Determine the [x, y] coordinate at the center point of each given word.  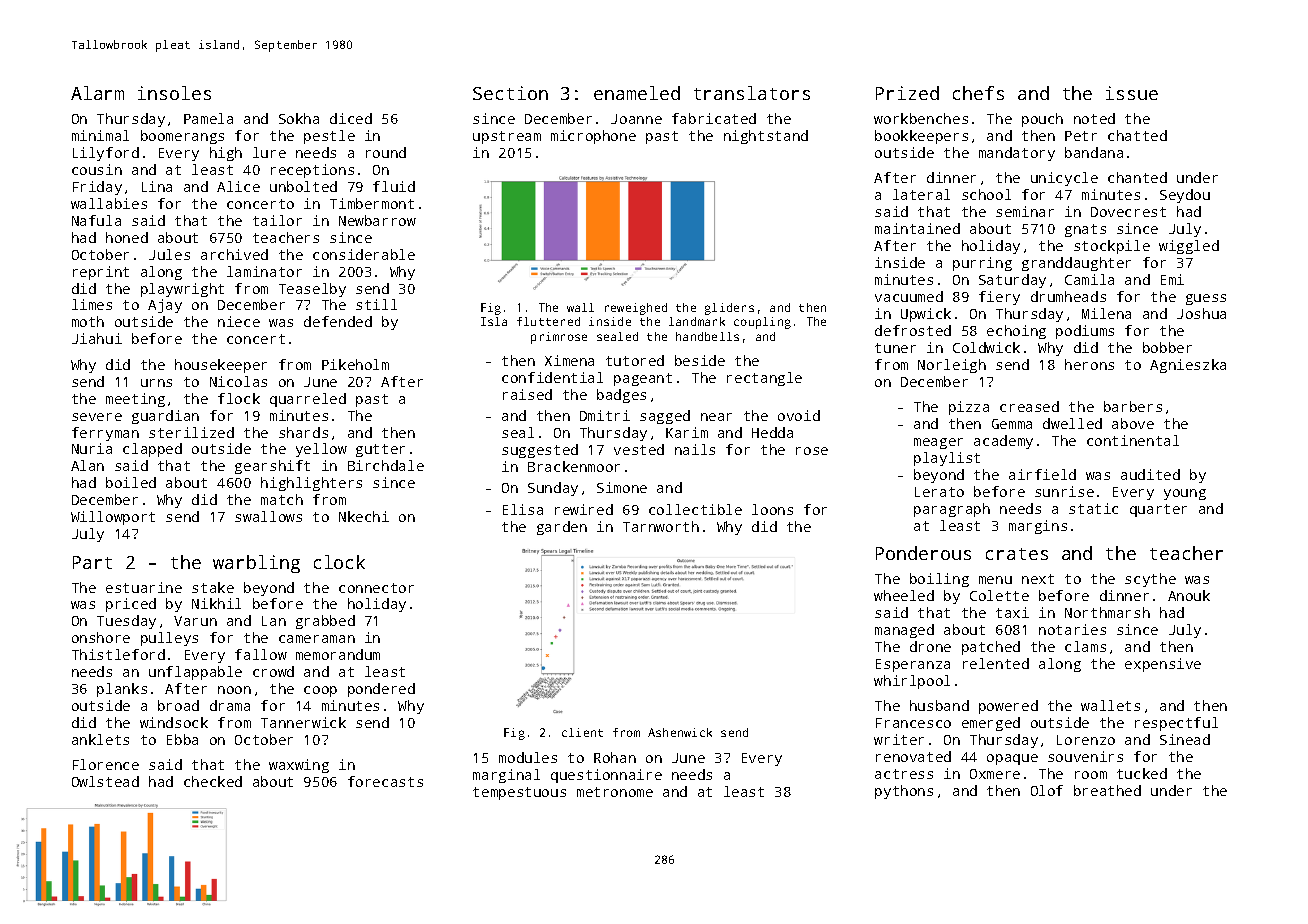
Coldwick [986, 347]
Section [510, 93]
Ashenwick [680, 732]
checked [213, 781]
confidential [552, 377]
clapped [152, 450]
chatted [1137, 135]
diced [351, 118]
